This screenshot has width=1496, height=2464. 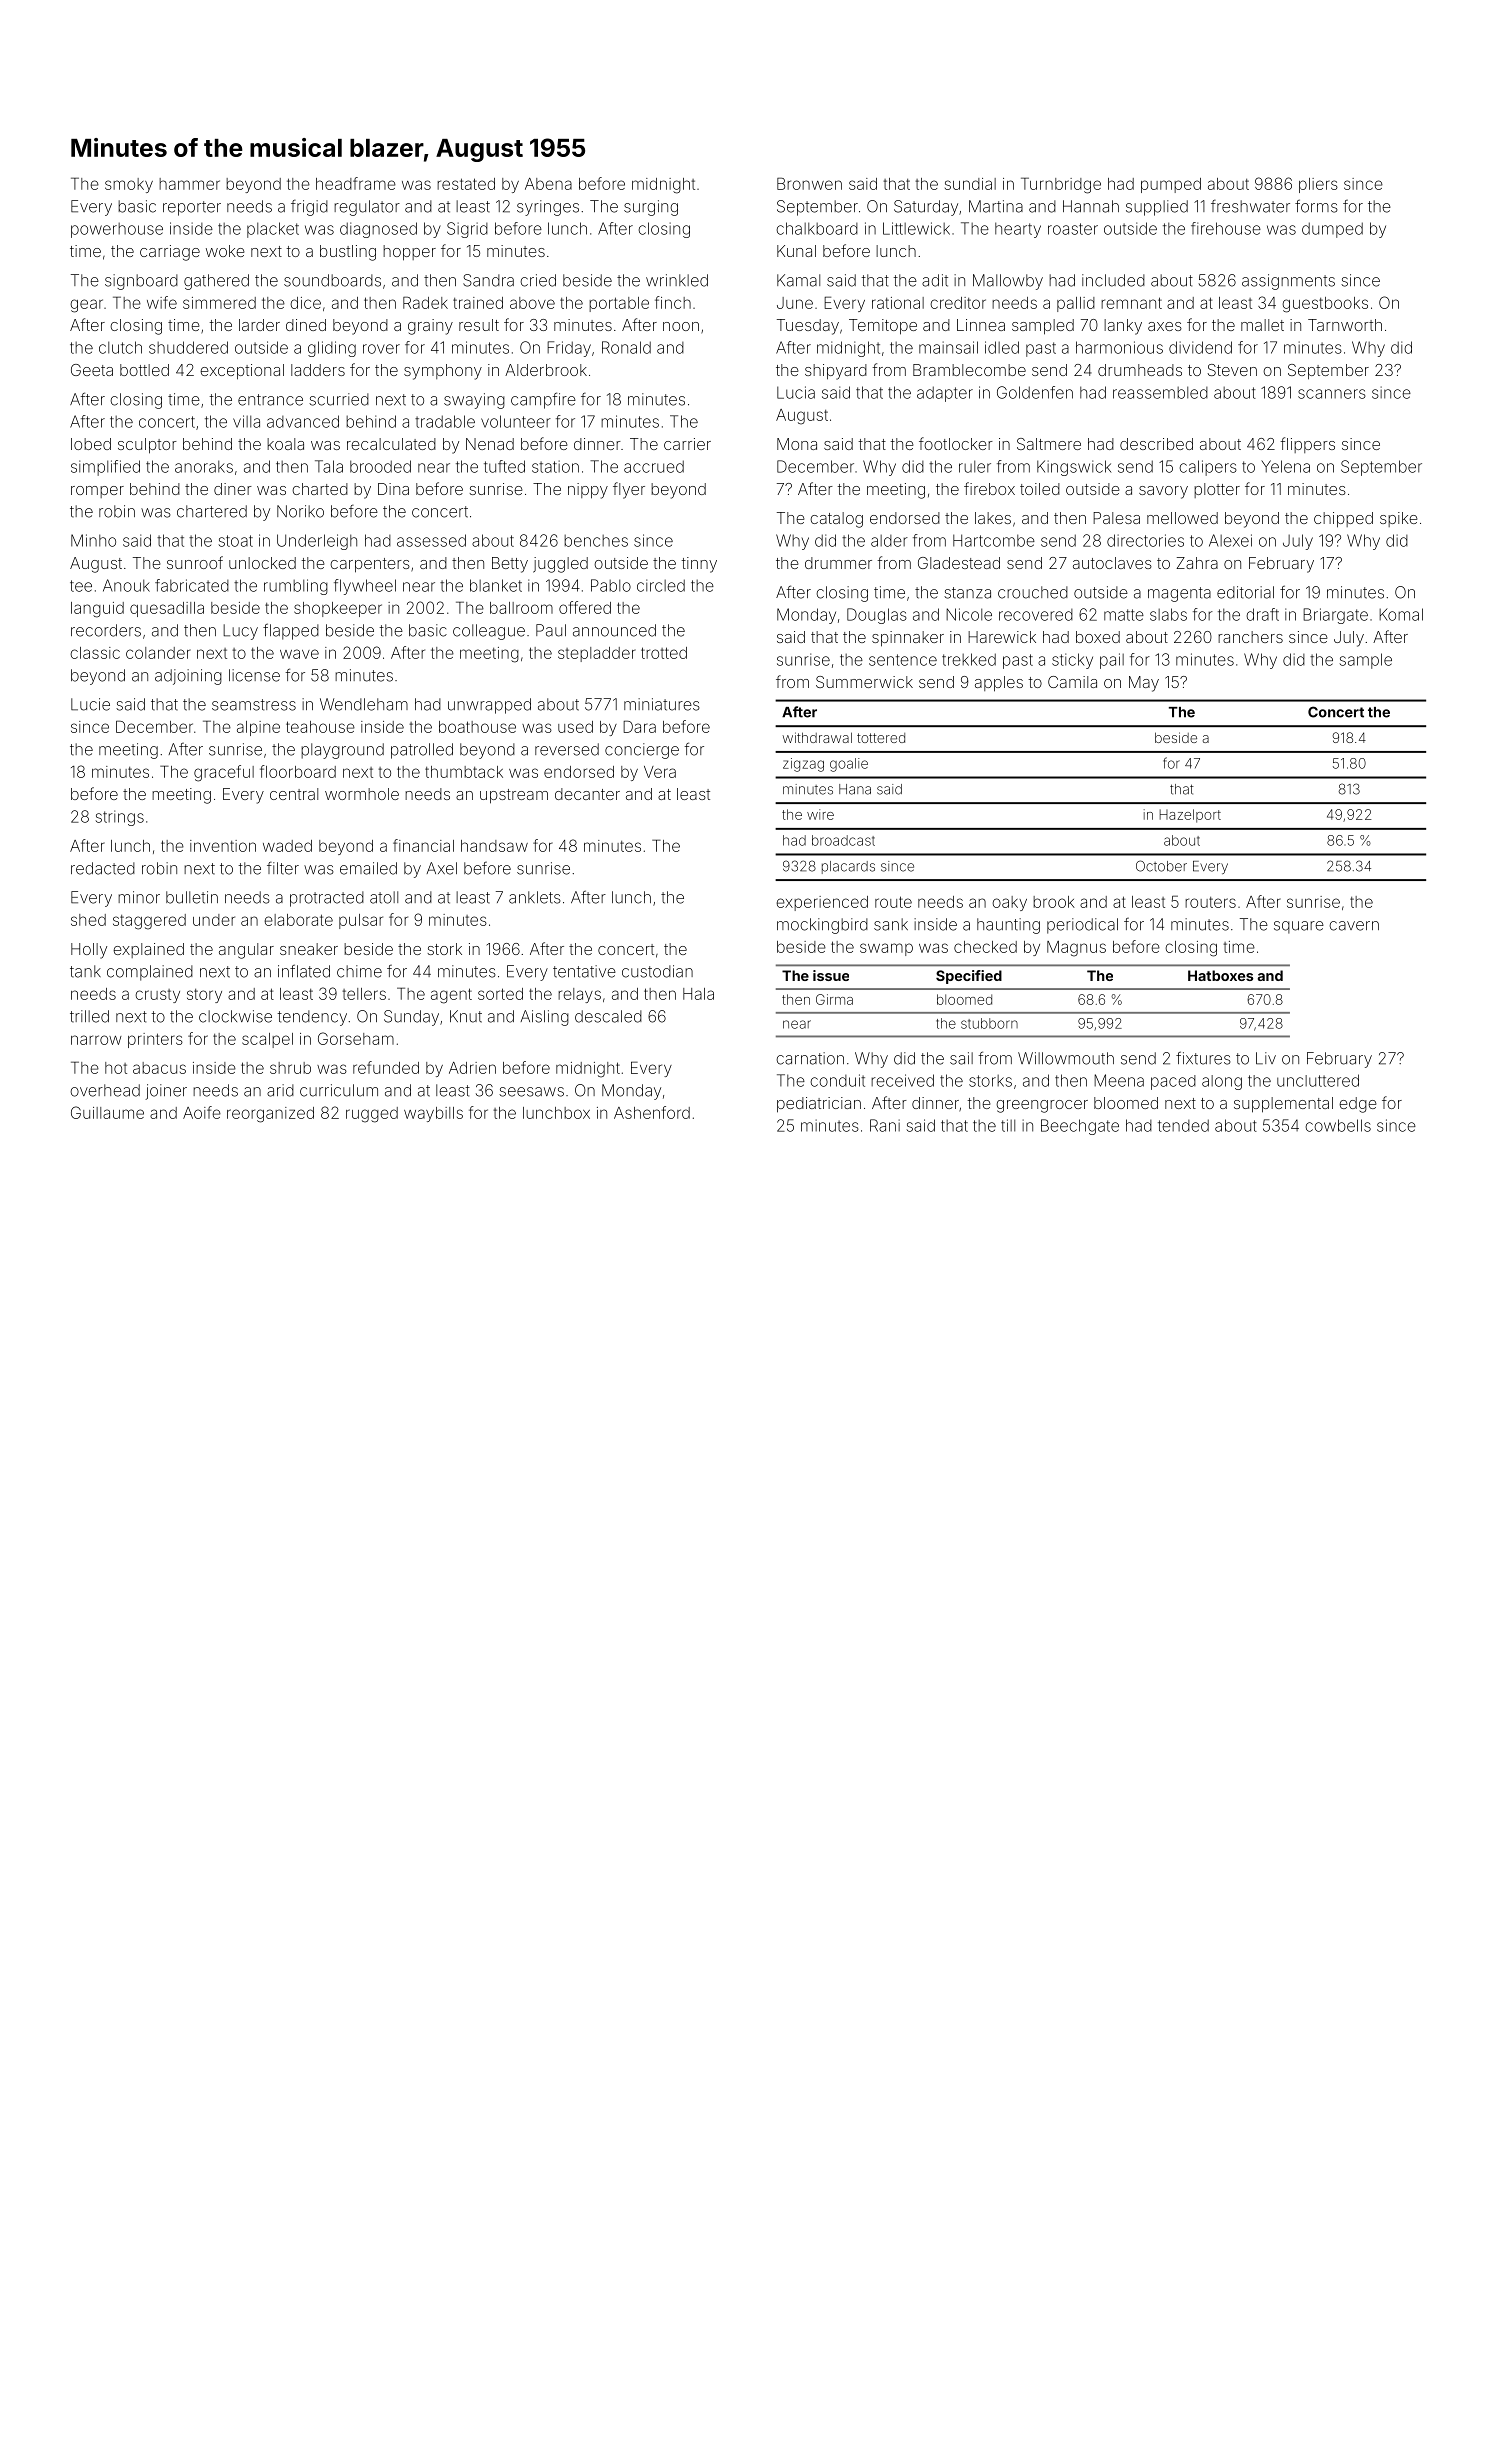 I want to click on catalog, so click(x=836, y=520).
